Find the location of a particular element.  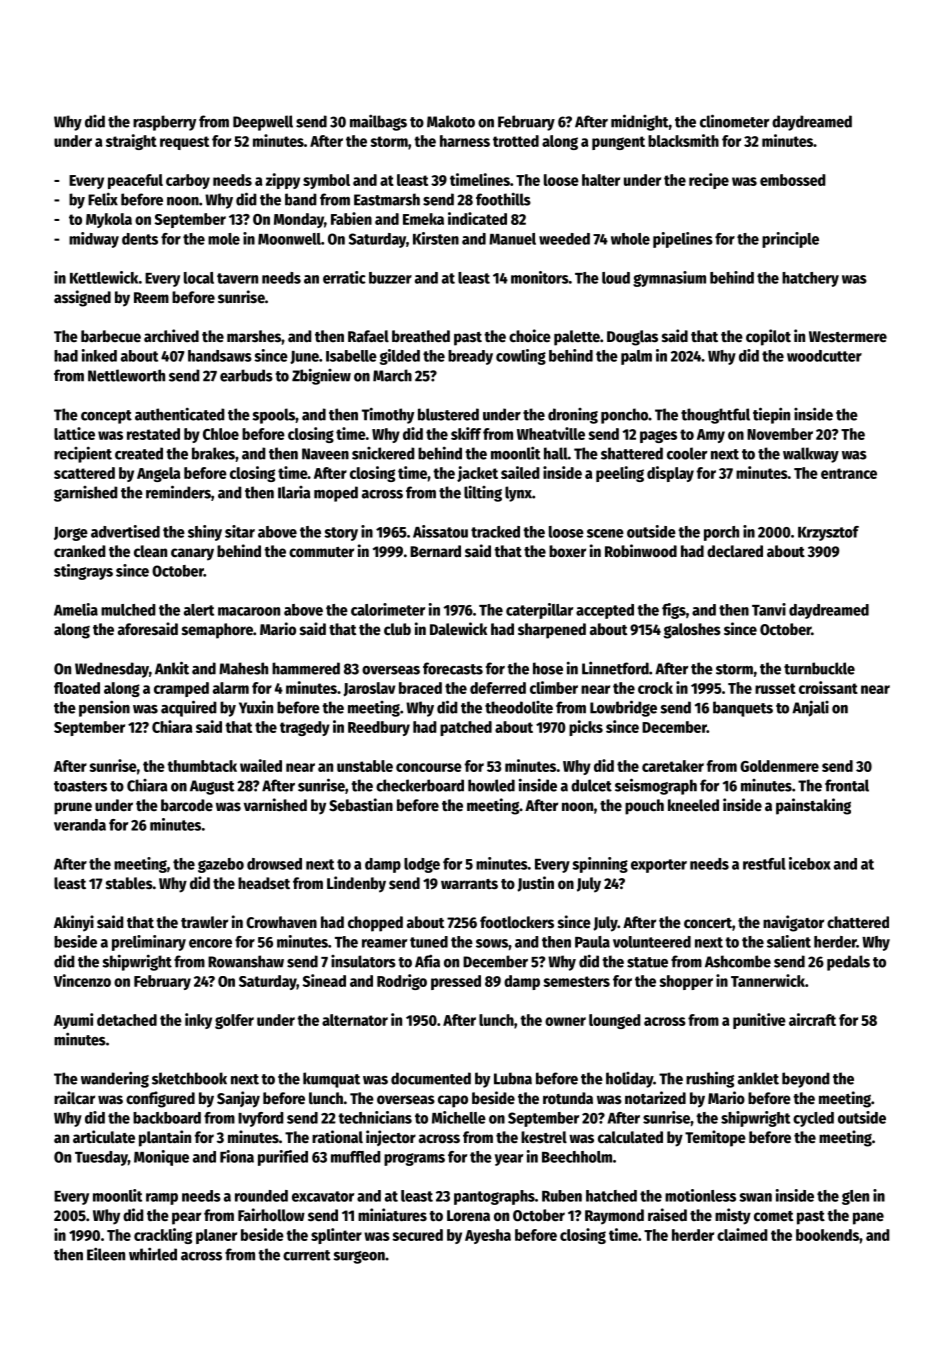

miniatures is located at coordinates (392, 1215).
